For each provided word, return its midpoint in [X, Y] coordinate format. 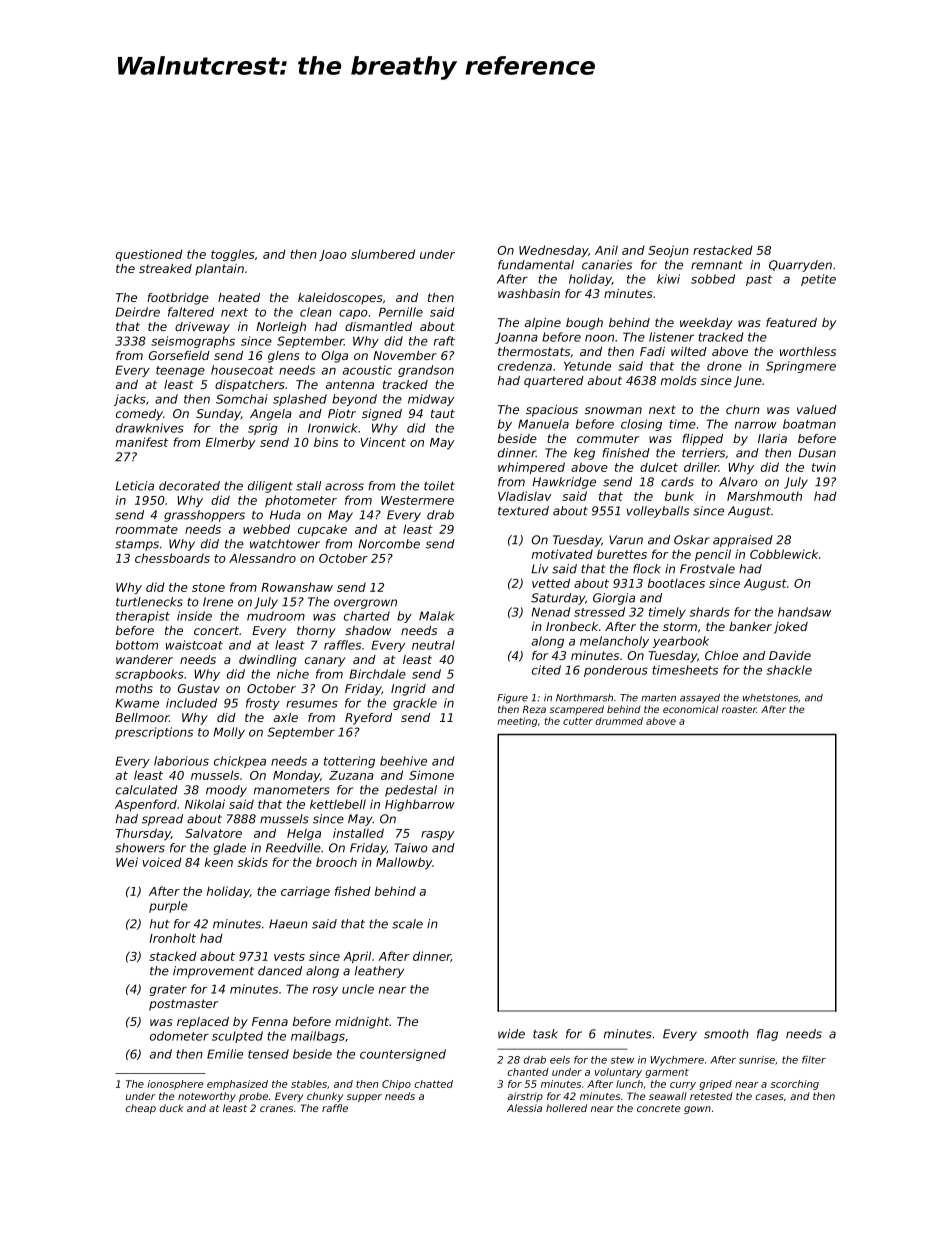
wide [511, 1034]
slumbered [383, 254]
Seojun [668, 251]
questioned [149, 255]
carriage [305, 892]
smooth [726, 1034]
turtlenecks [149, 602]
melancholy [614, 642]
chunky [325, 1097]
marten [658, 698]
